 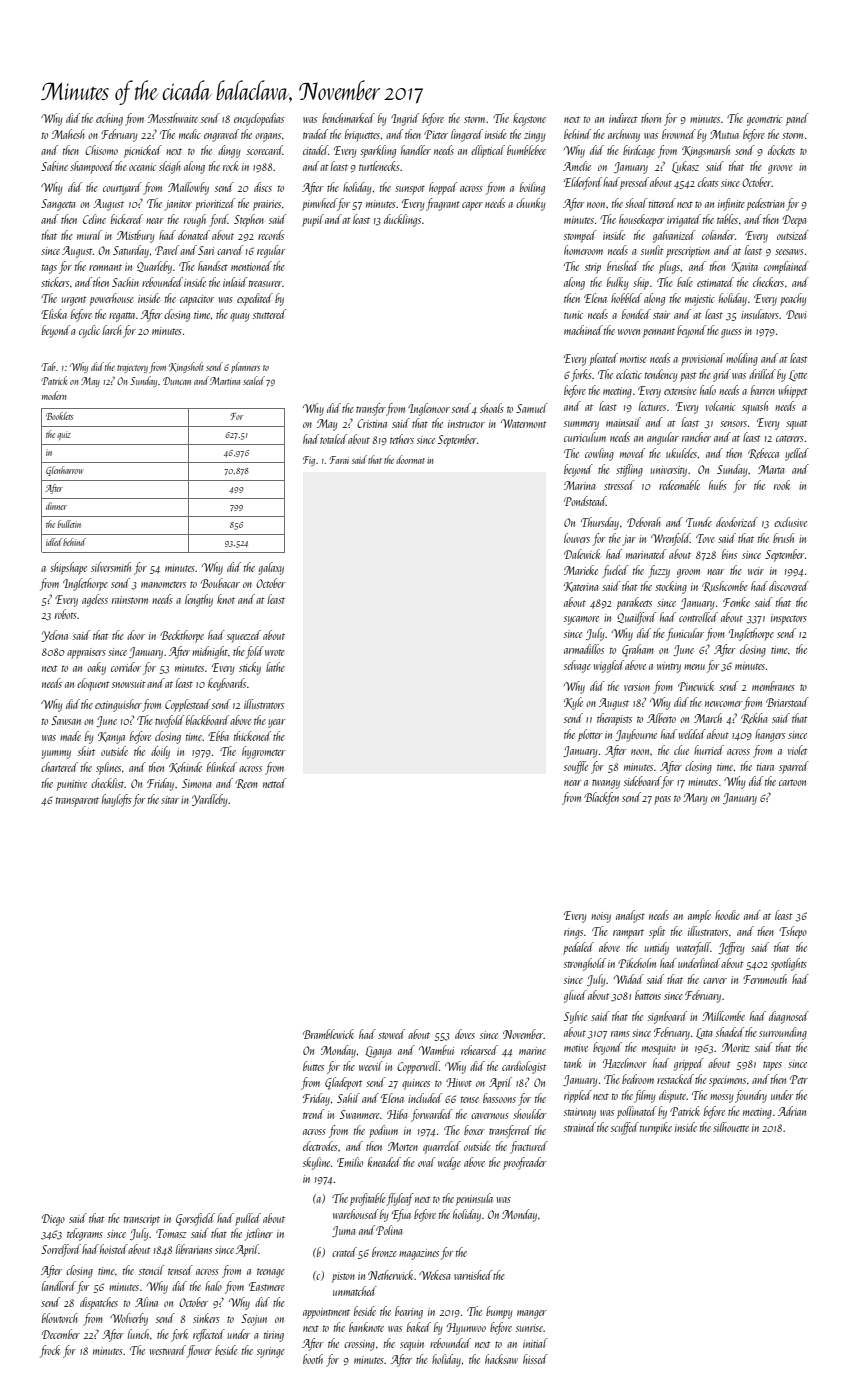 I want to click on hubs, so click(x=718, y=485).
